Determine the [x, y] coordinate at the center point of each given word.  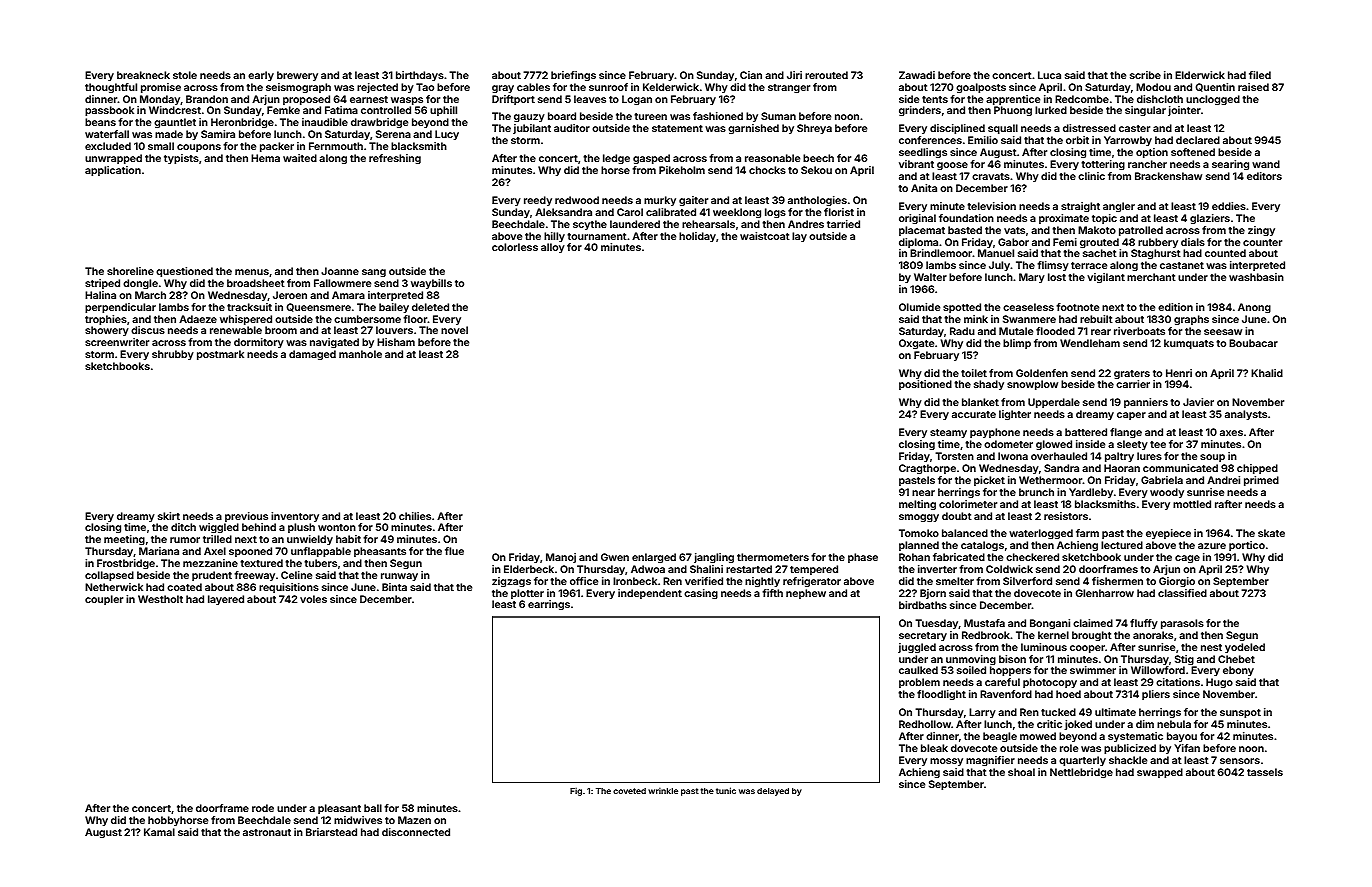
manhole [360, 354]
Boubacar [1253, 343]
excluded [108, 146]
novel [454, 330]
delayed [773, 792]
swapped [1160, 773]
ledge [616, 159]
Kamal [159, 832]
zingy [1261, 231]
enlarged [654, 558]
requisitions [289, 588]
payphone [995, 433]
